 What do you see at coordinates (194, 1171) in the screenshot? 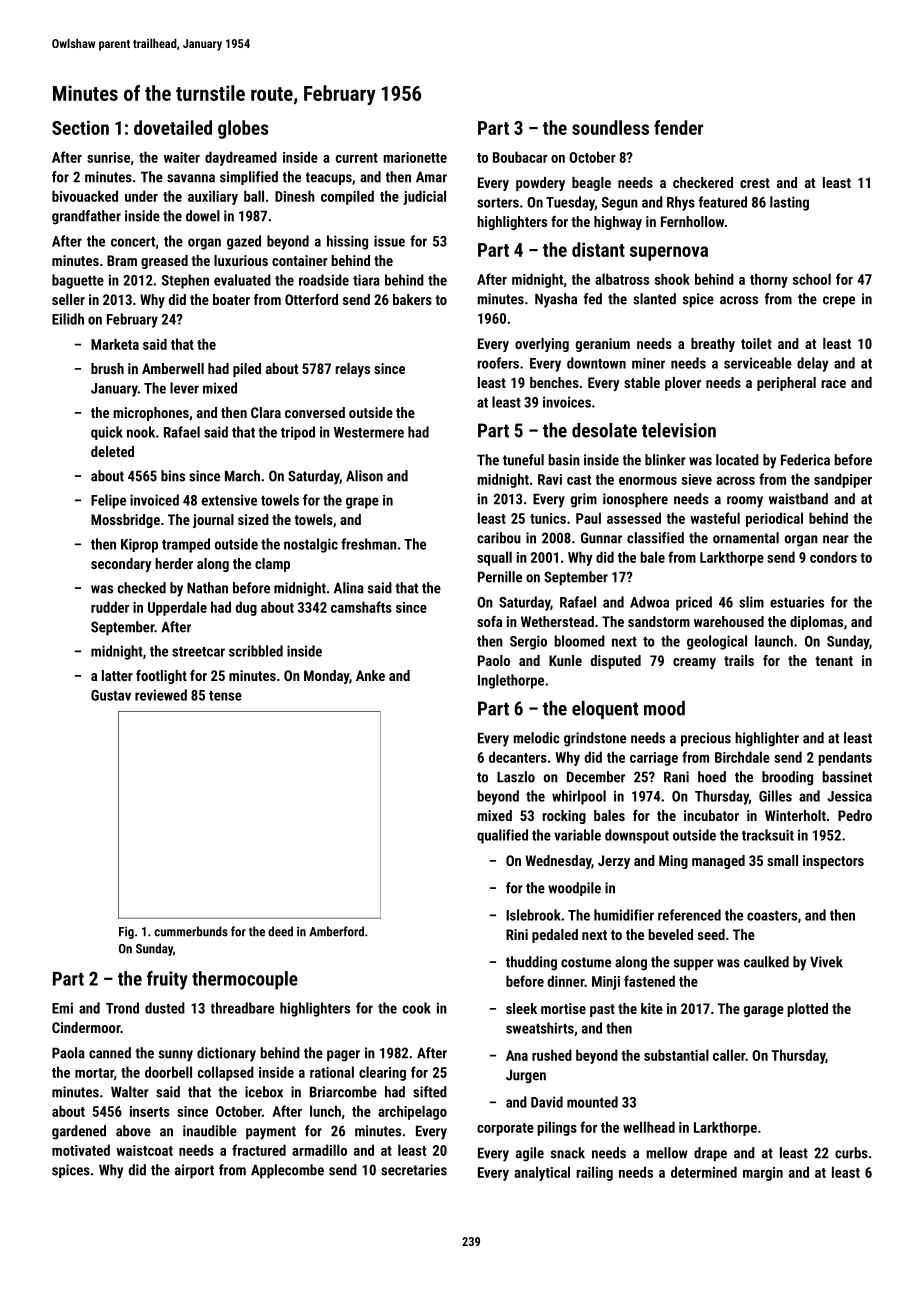
I see `airport` at bounding box center [194, 1171].
